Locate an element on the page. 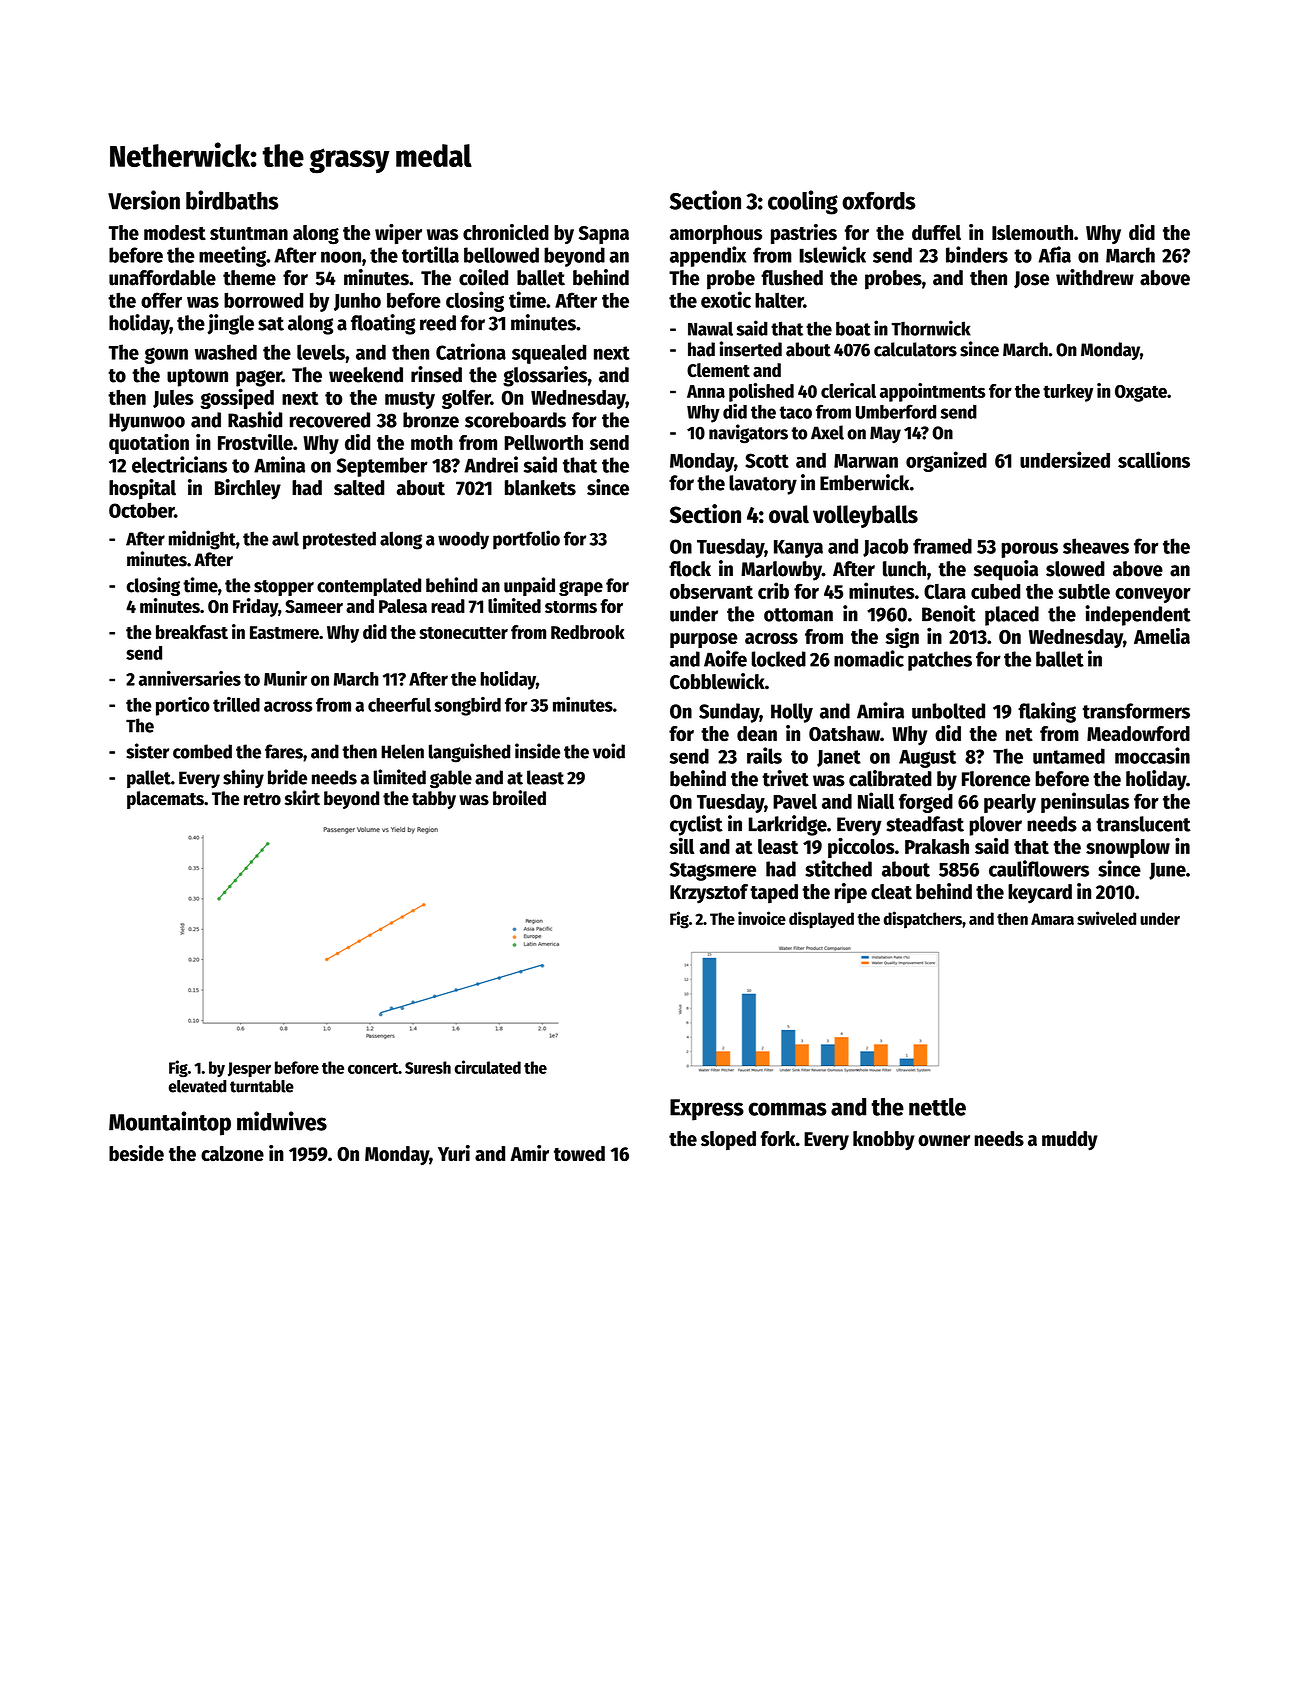  Jesper is located at coordinates (249, 1069).
